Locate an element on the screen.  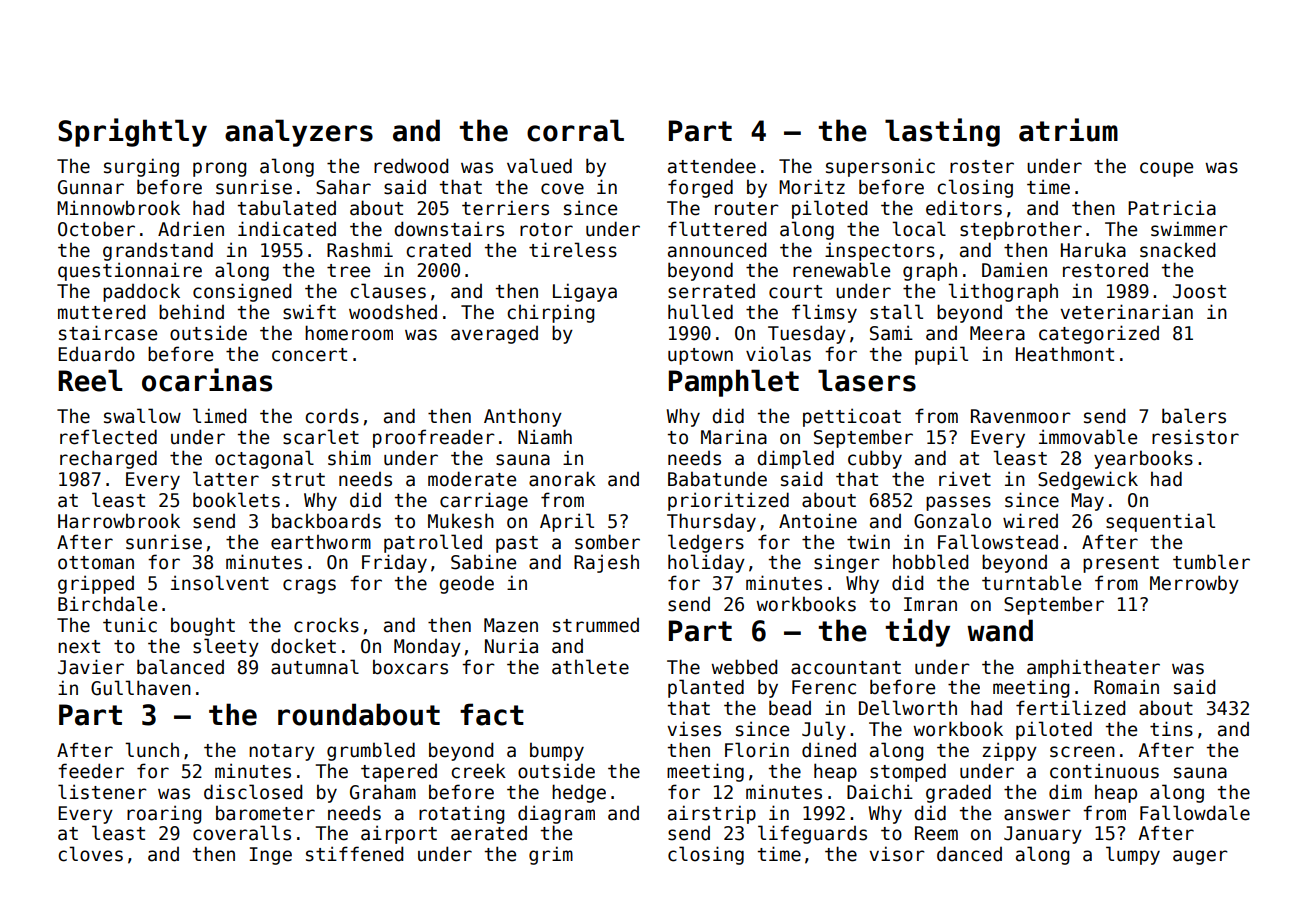
analyzers is located at coordinates (299, 133).
